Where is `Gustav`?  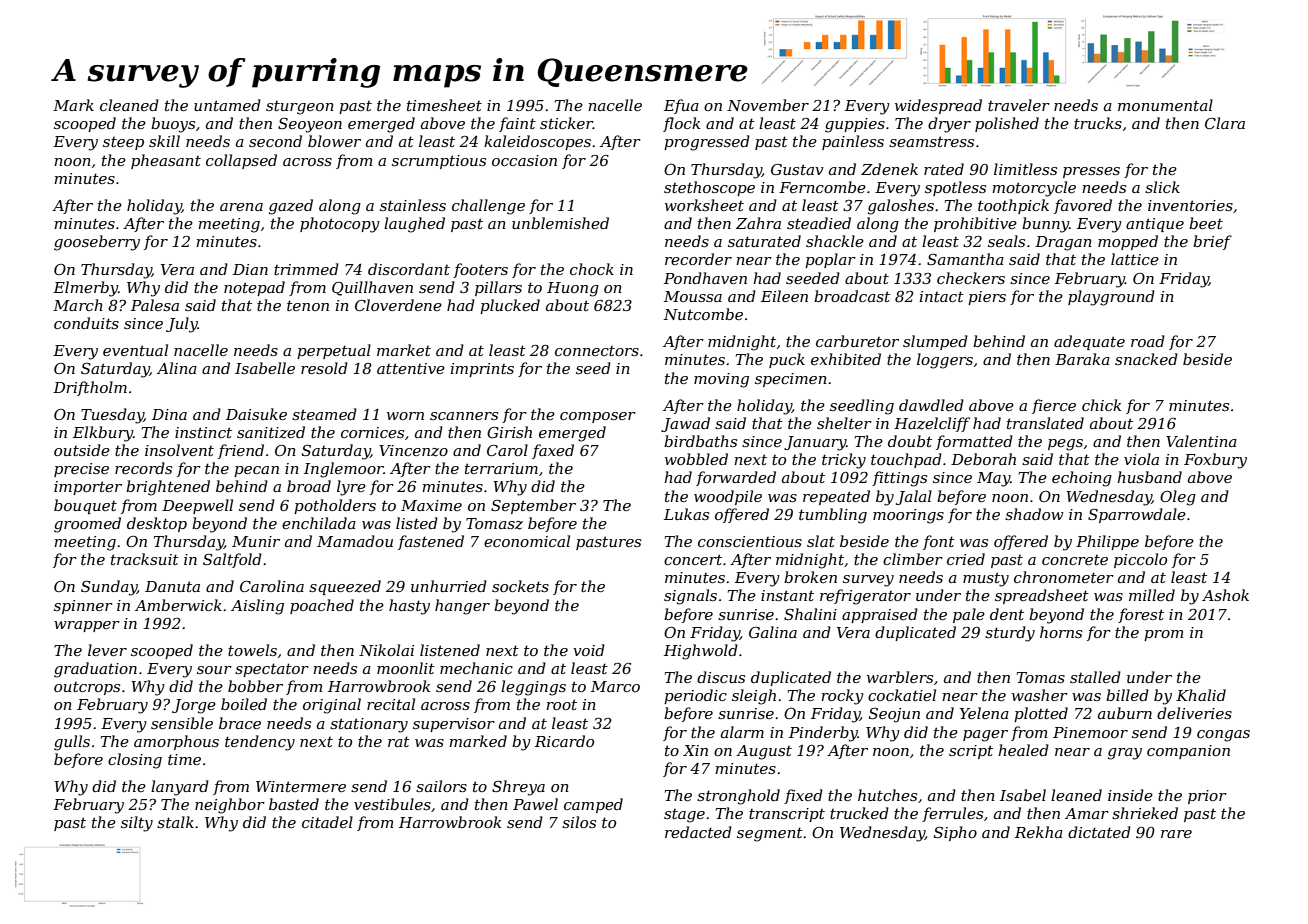
Gustav is located at coordinates (797, 169).
